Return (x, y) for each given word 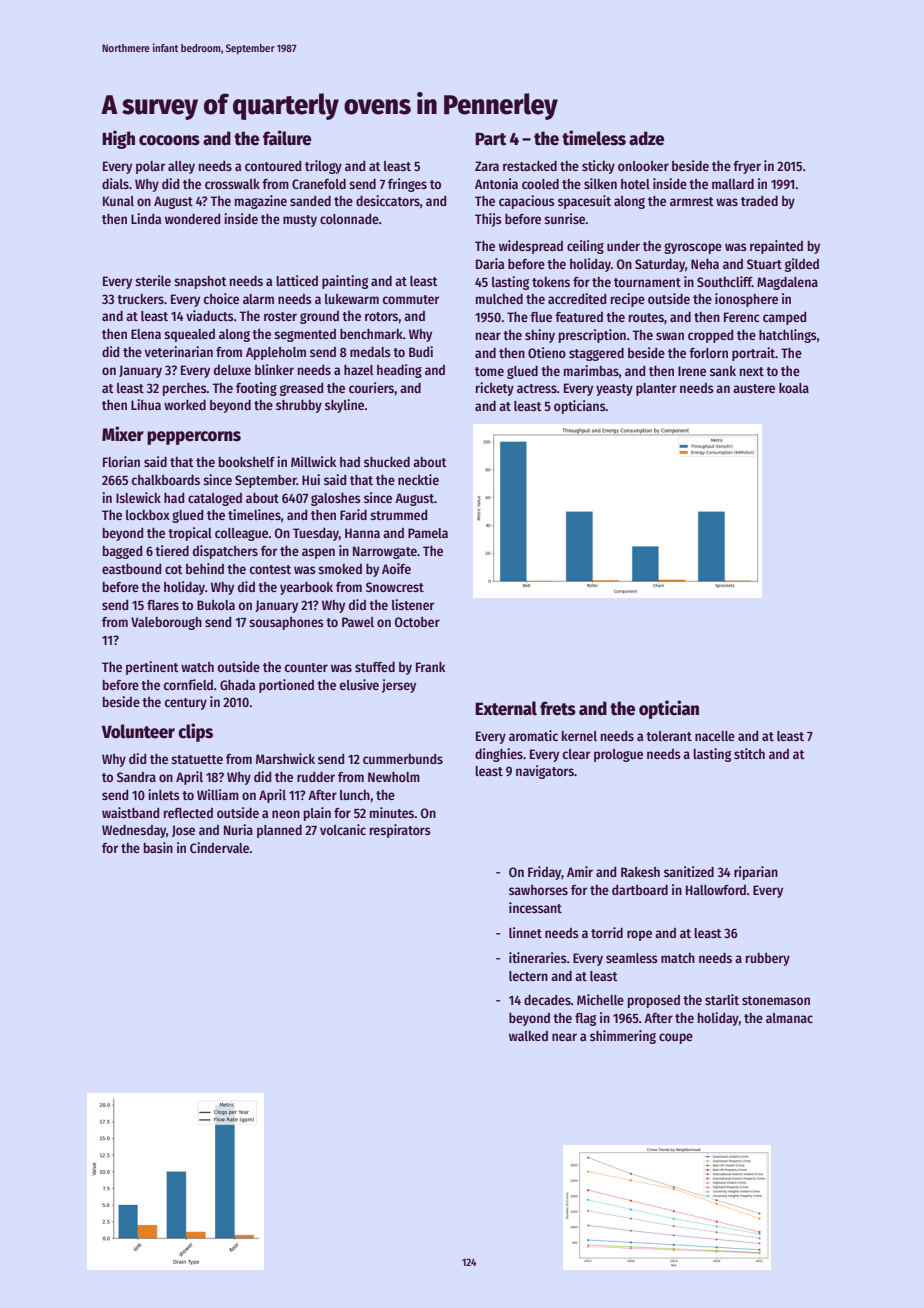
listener (413, 604)
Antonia (496, 183)
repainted (776, 247)
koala (794, 388)
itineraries (538, 957)
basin (158, 847)
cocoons (169, 140)
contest (270, 569)
